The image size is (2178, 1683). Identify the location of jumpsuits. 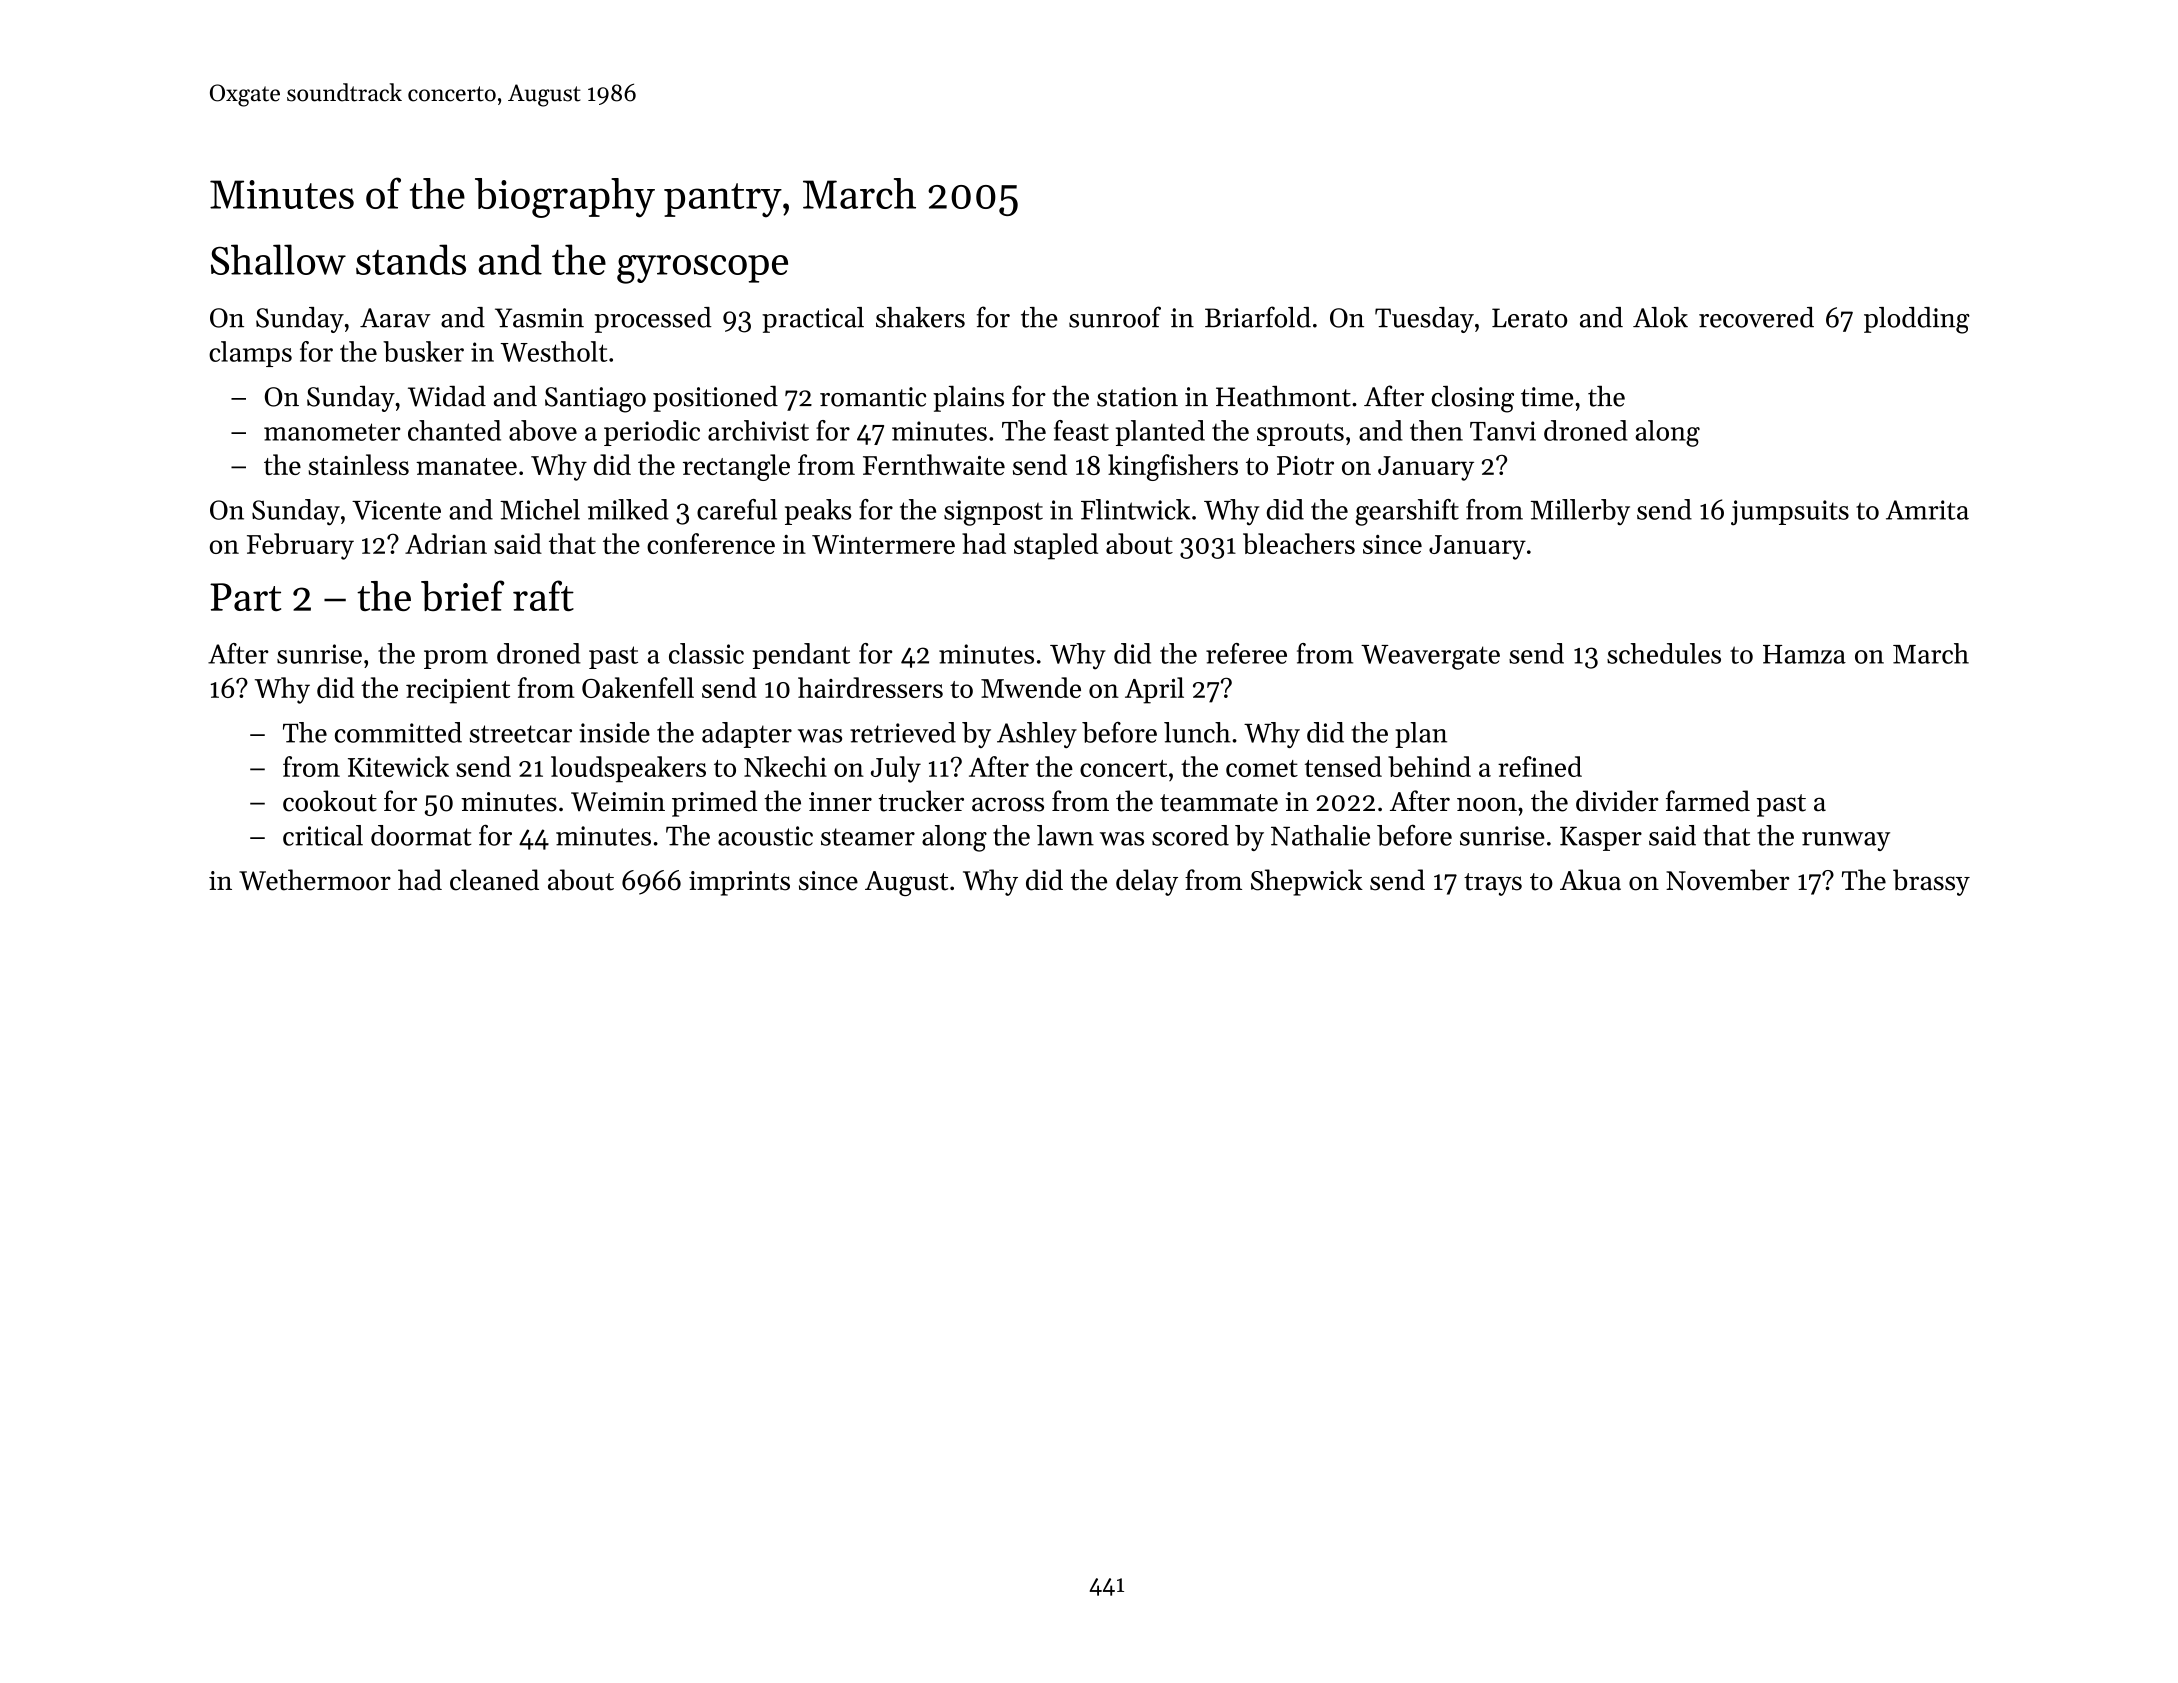
(1790, 513).
